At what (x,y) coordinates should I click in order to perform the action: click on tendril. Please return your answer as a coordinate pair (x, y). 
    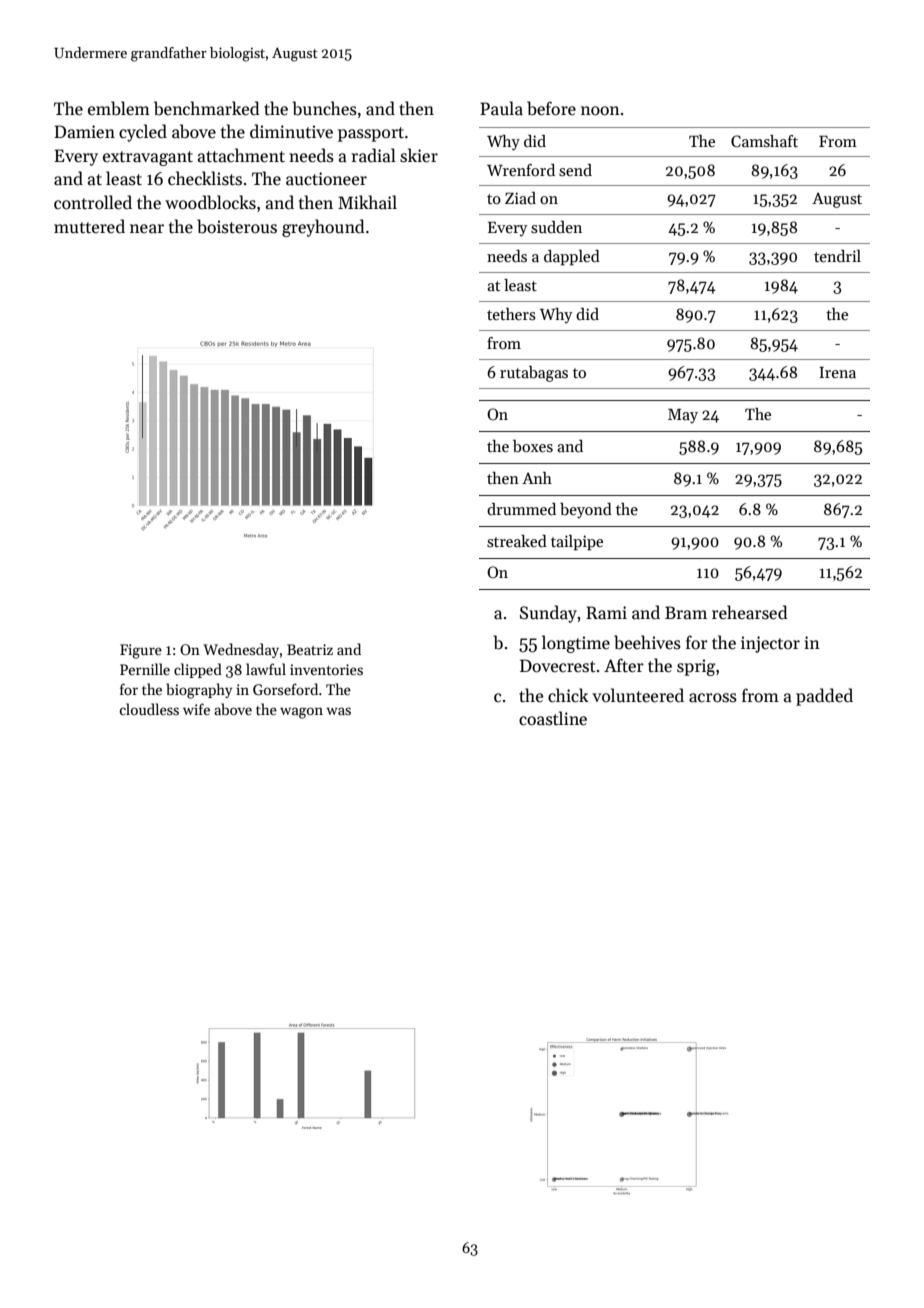
    Looking at the image, I should click on (837, 256).
